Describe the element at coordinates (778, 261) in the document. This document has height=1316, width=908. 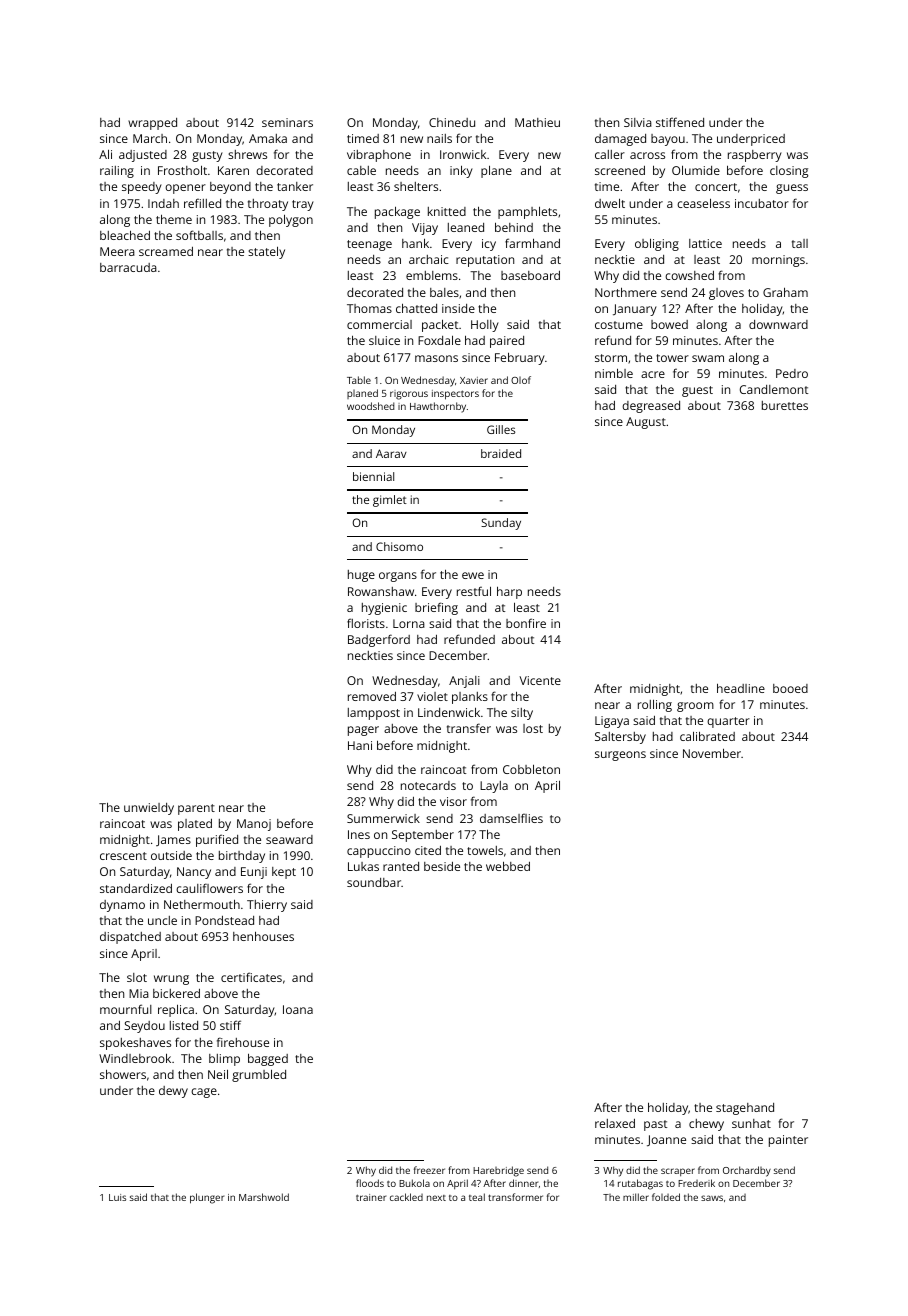
I see `mornings` at that location.
